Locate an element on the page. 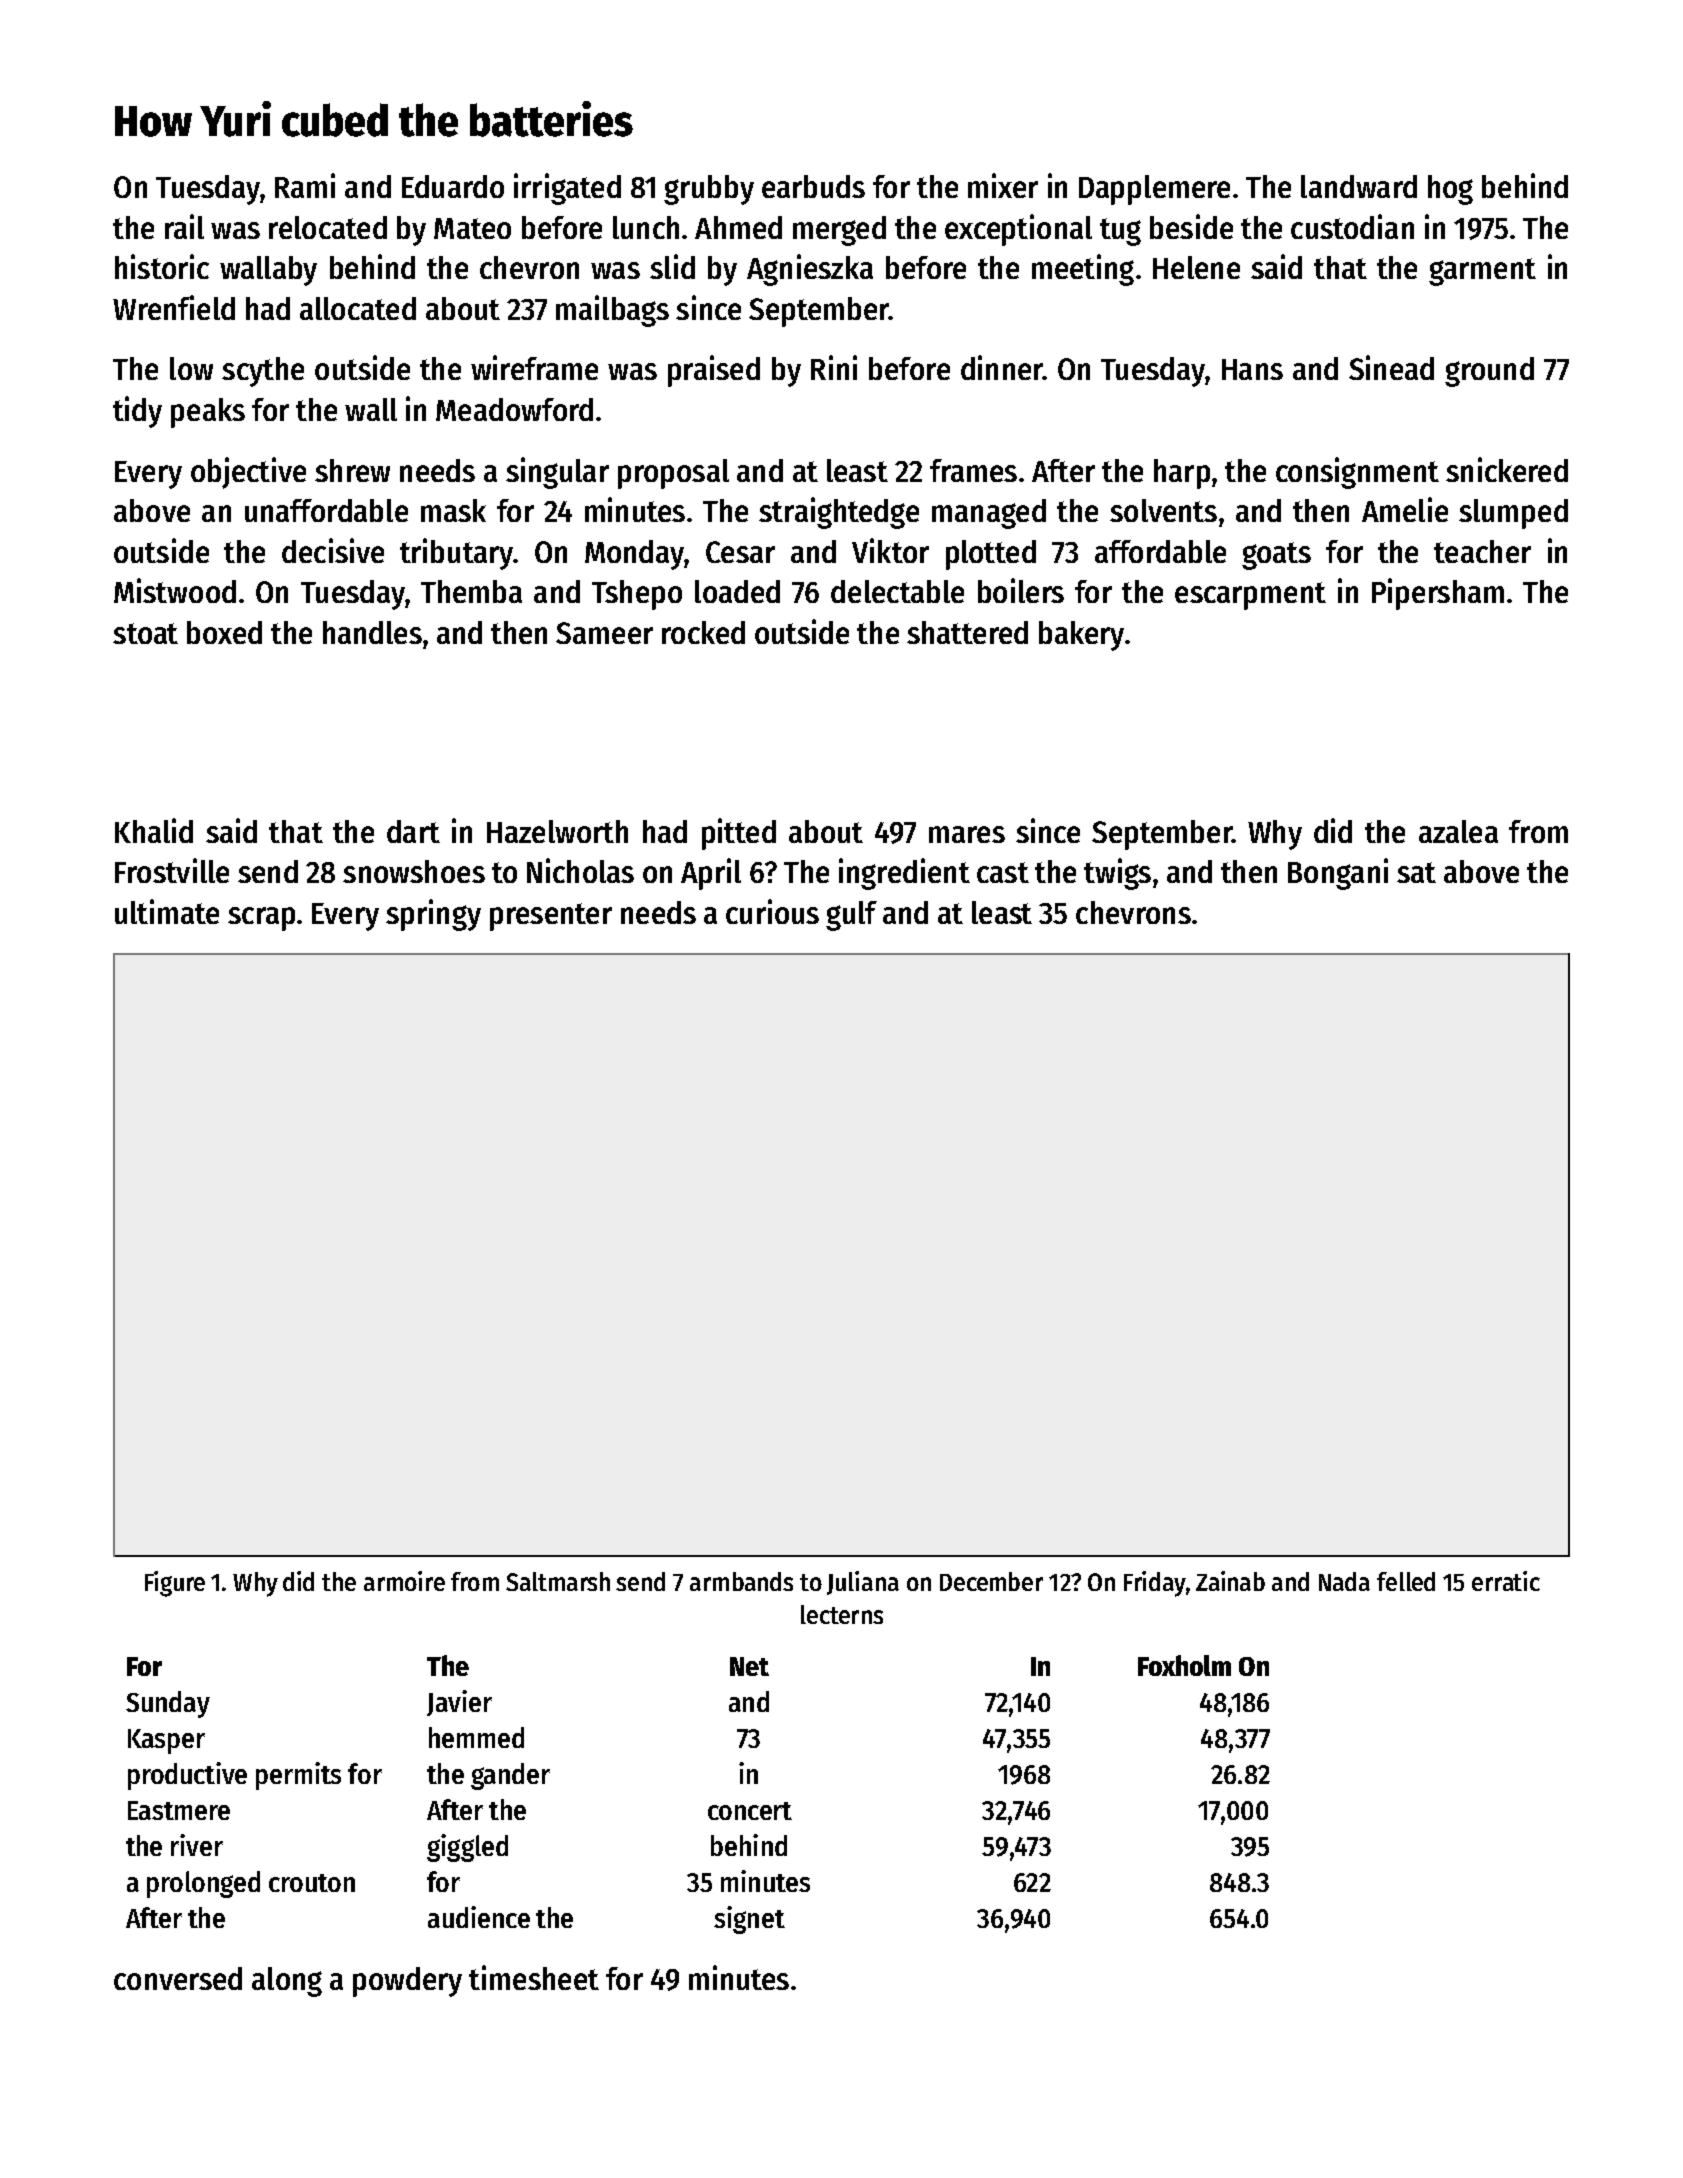 Image resolution: width=1683 pixels, height=2178 pixels. Saltmarsh is located at coordinates (558, 1581).
